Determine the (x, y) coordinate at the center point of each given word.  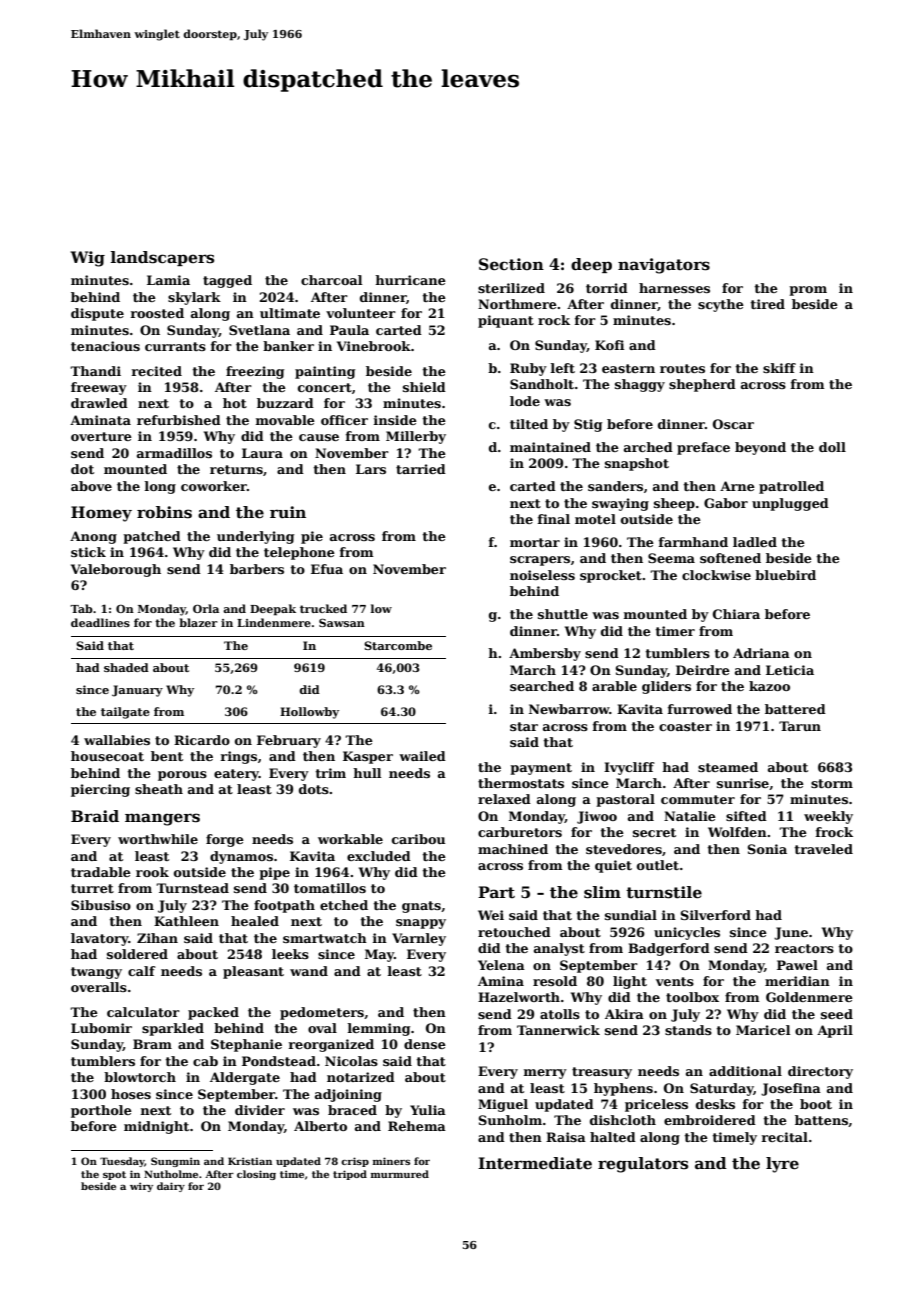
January (137, 691)
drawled (99, 403)
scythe (721, 305)
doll (832, 447)
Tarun (800, 726)
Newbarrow (569, 709)
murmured (400, 1174)
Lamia (168, 280)
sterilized (511, 288)
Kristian (250, 1161)
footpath (284, 906)
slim (602, 892)
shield (424, 387)
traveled (823, 849)
